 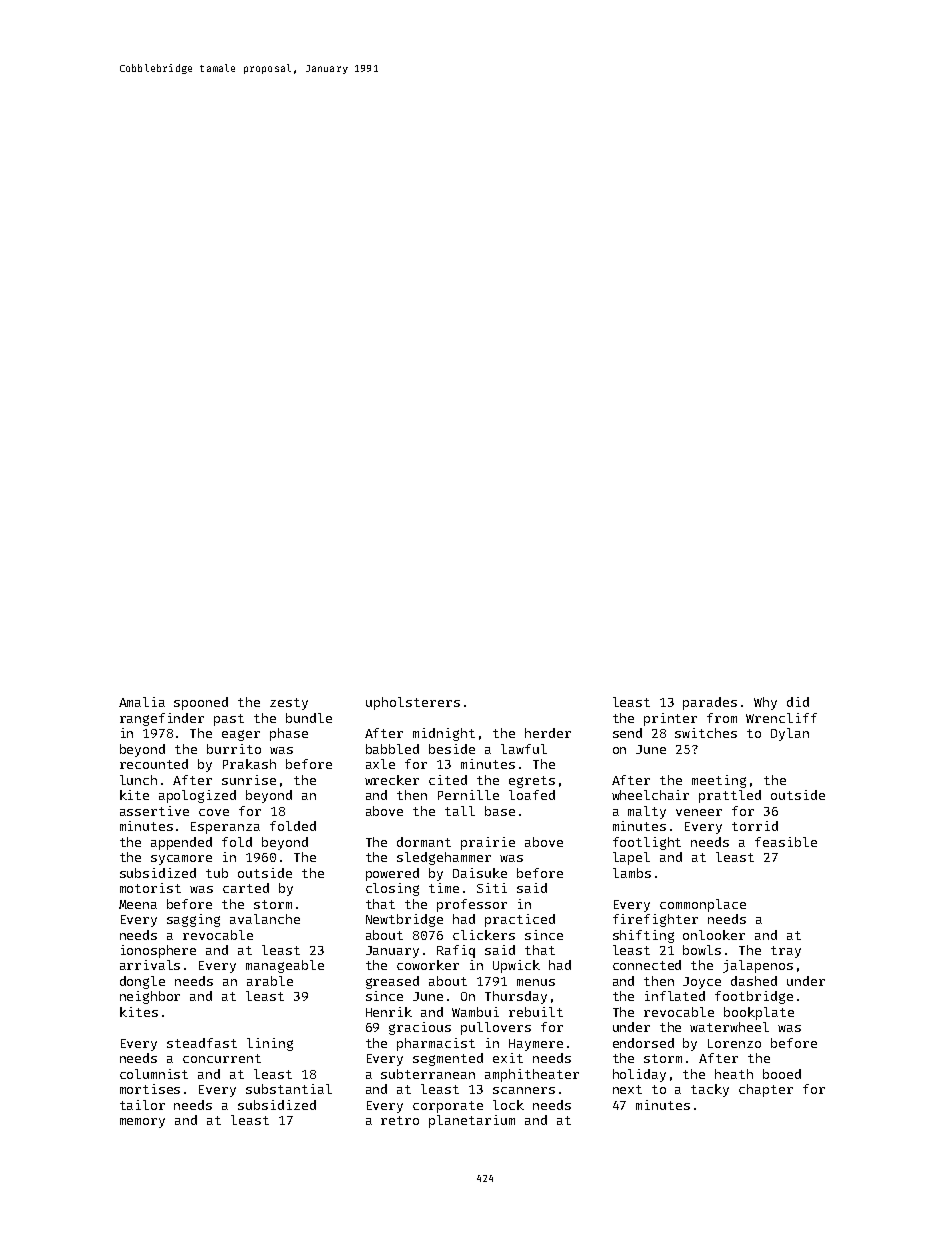 What do you see at coordinates (702, 983) in the page?
I see `Joyce` at bounding box center [702, 983].
